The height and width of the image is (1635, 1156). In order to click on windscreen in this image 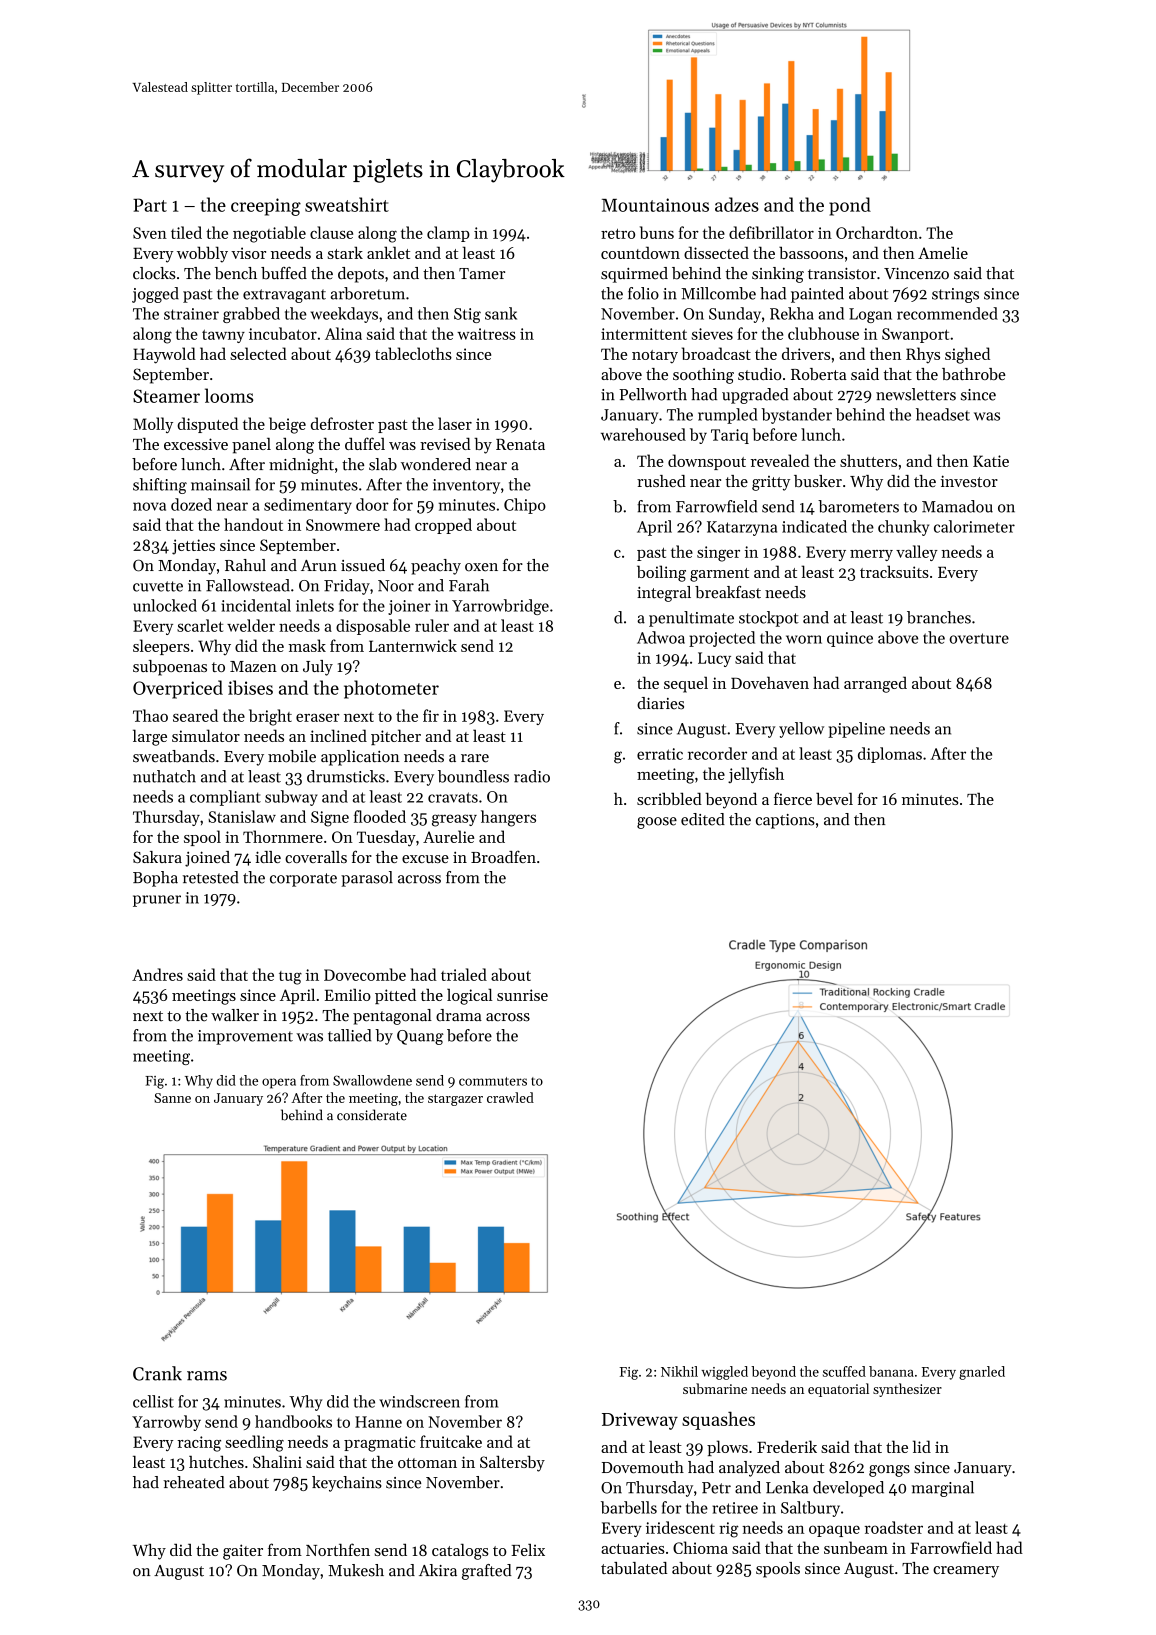, I will do `click(419, 1401)`.
